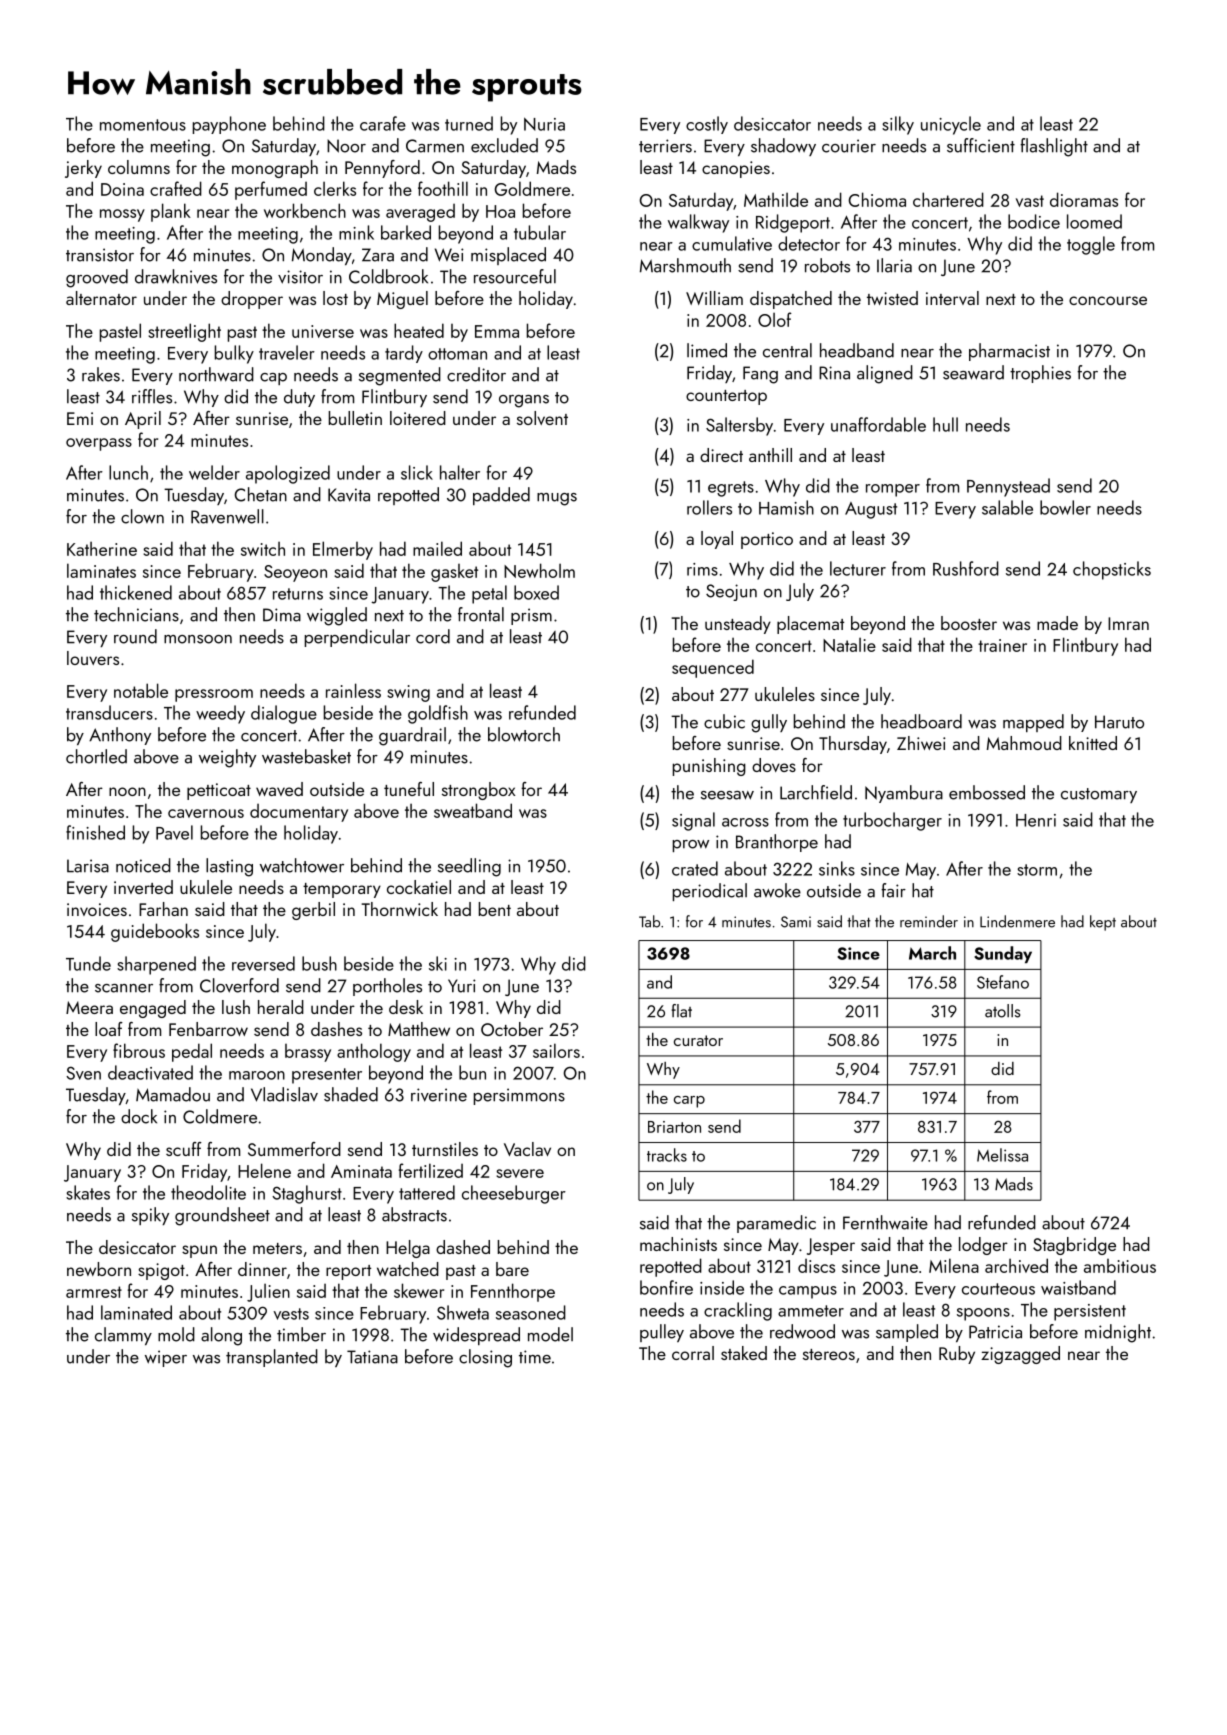 This screenshot has width=1227, height=1735. What do you see at coordinates (101, 298) in the screenshot?
I see `alternator` at bounding box center [101, 298].
